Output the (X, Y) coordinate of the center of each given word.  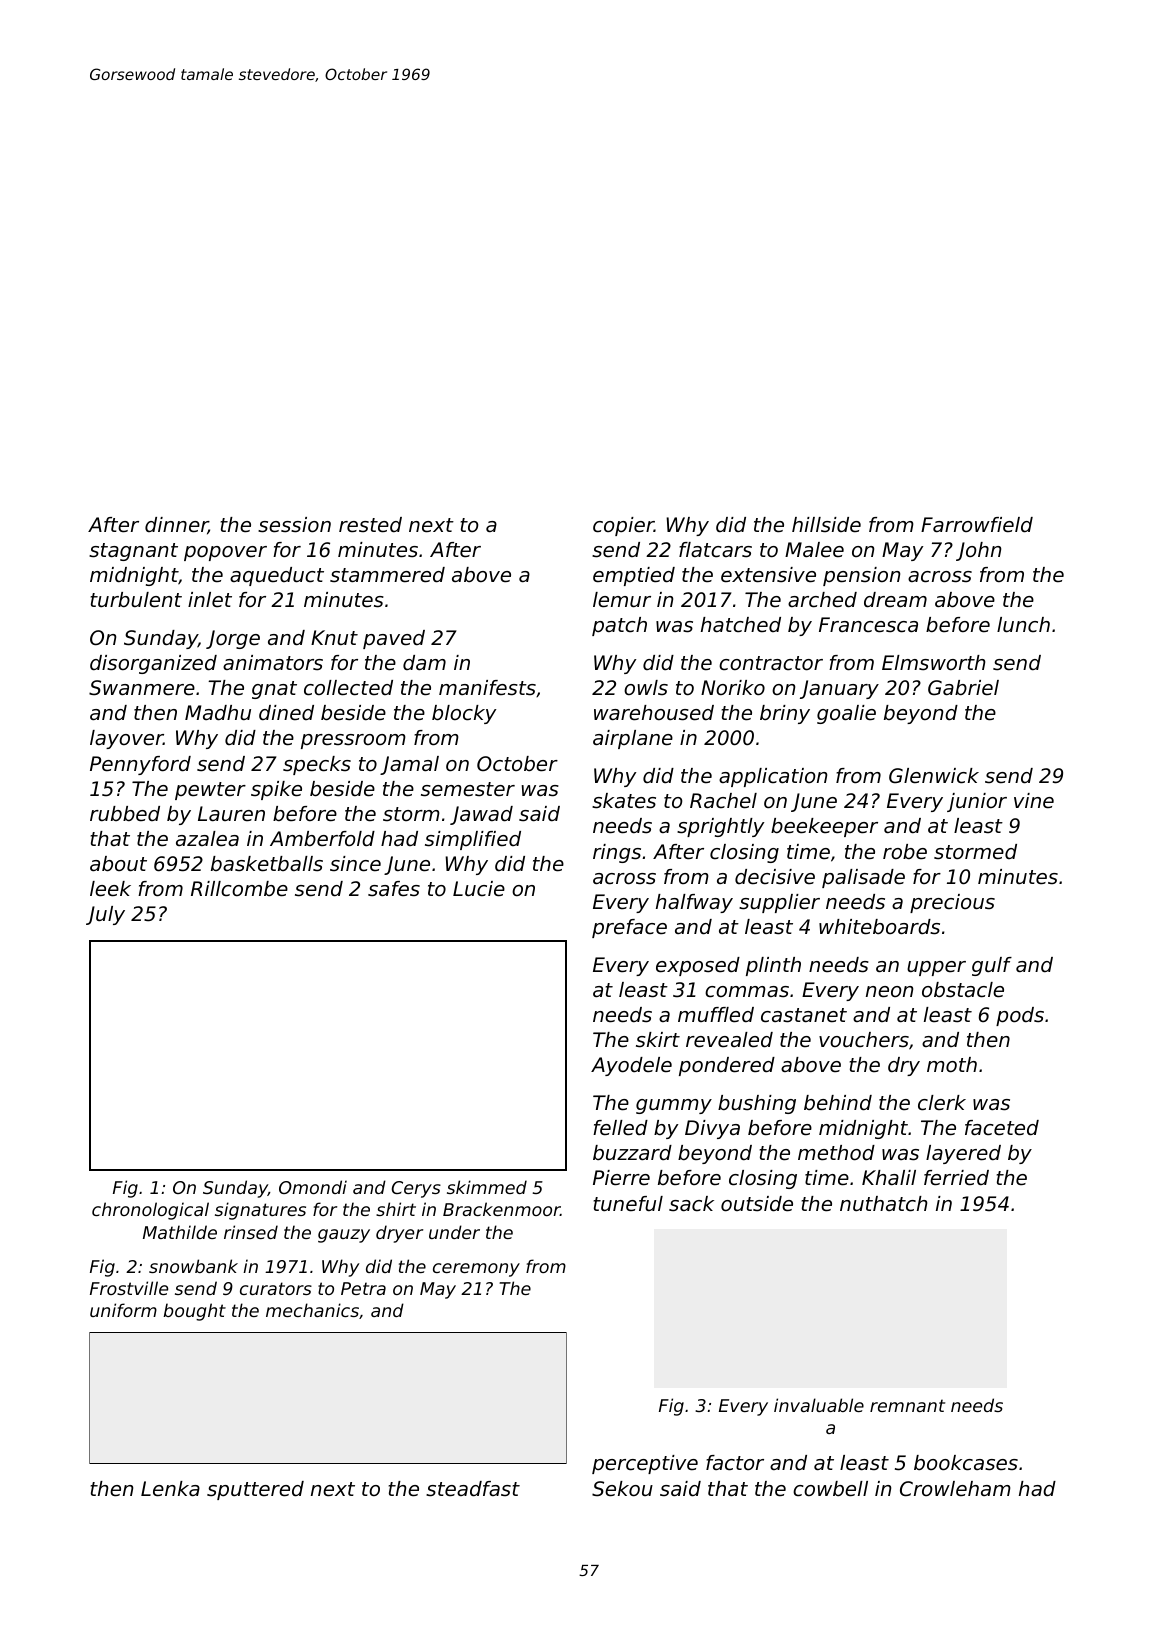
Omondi (313, 1187)
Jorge (233, 639)
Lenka (170, 1489)
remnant (907, 1405)
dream (895, 600)
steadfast (473, 1489)
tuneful (628, 1204)
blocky (464, 714)
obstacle (963, 990)
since (355, 864)
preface (629, 928)
